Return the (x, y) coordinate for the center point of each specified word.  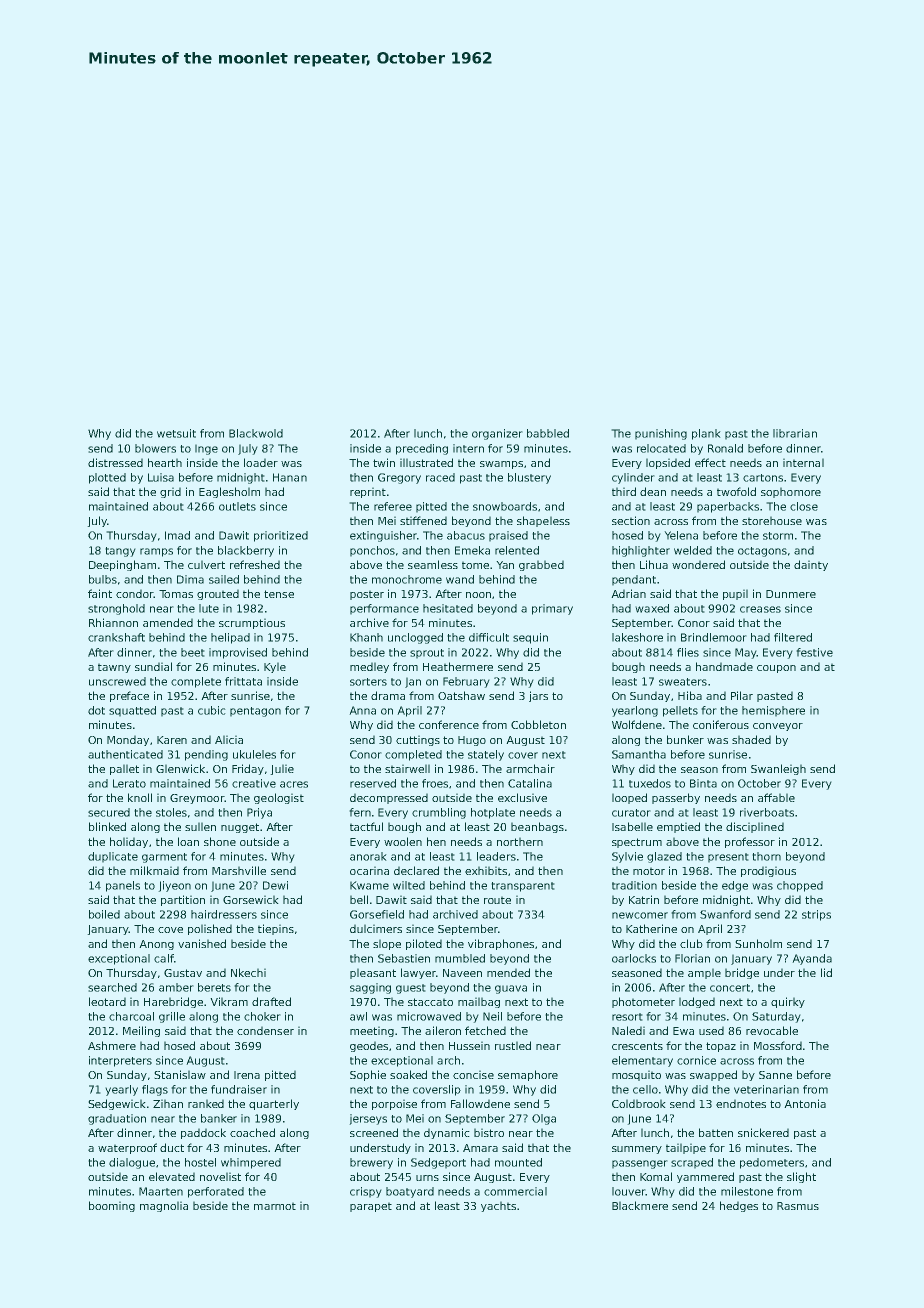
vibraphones (501, 944)
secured (109, 812)
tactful (366, 826)
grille (172, 1017)
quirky (788, 1002)
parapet (371, 1207)
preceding (422, 449)
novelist (220, 1177)
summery (637, 1150)
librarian (795, 433)
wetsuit (176, 433)
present (728, 857)
